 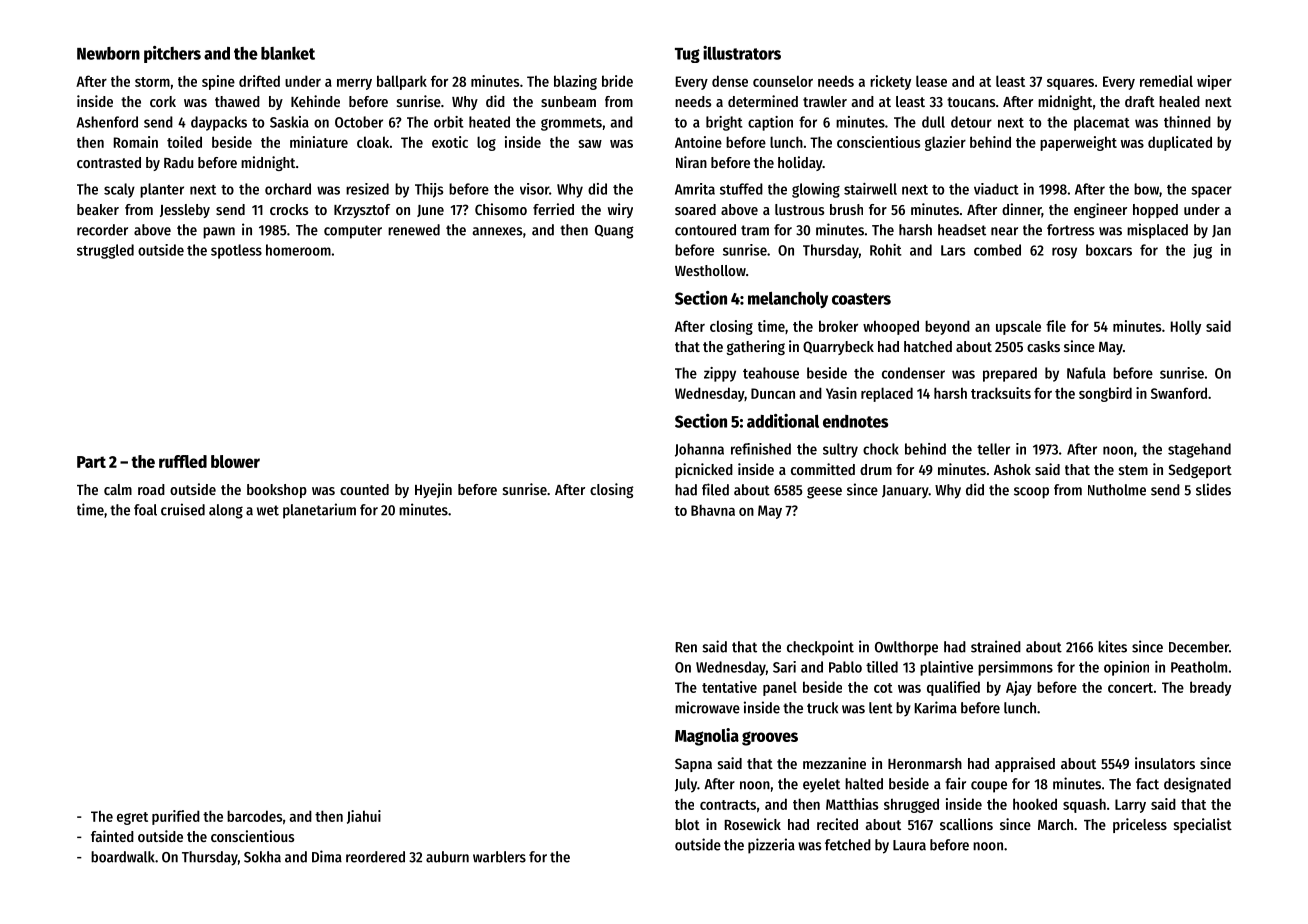 I want to click on boardwalk, so click(x=123, y=857).
